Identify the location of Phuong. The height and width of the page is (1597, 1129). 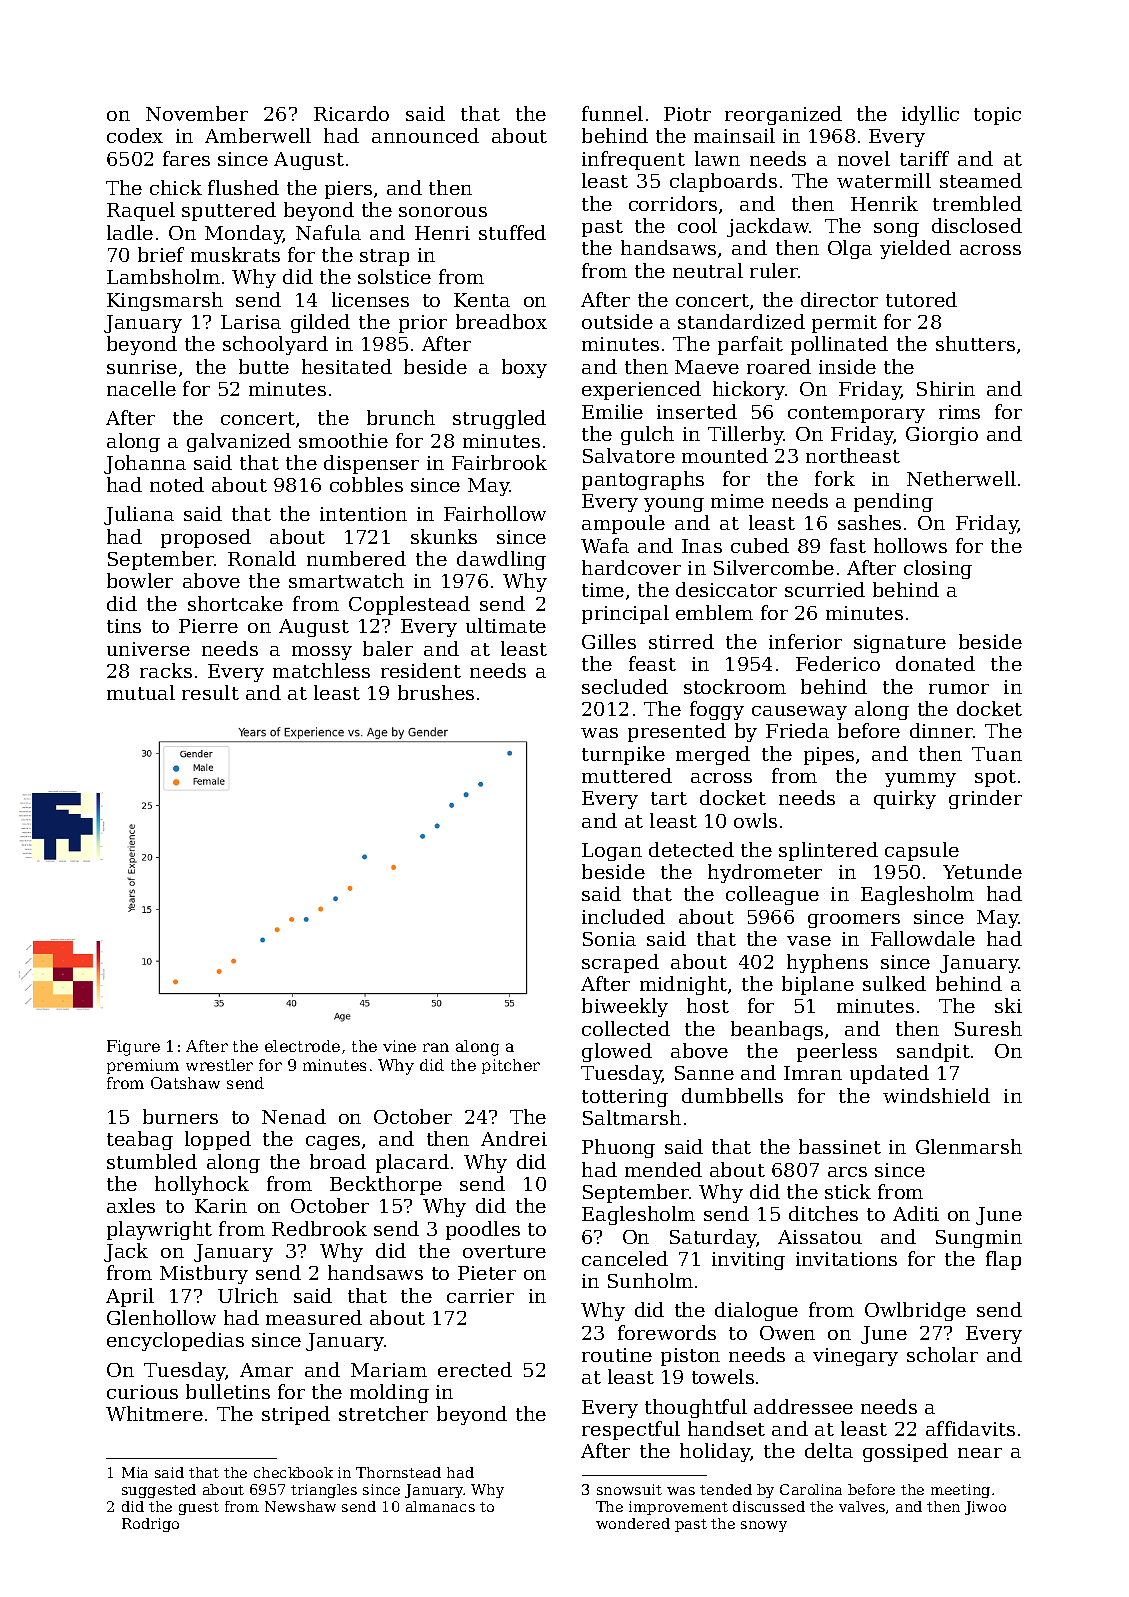
(618, 1148).
